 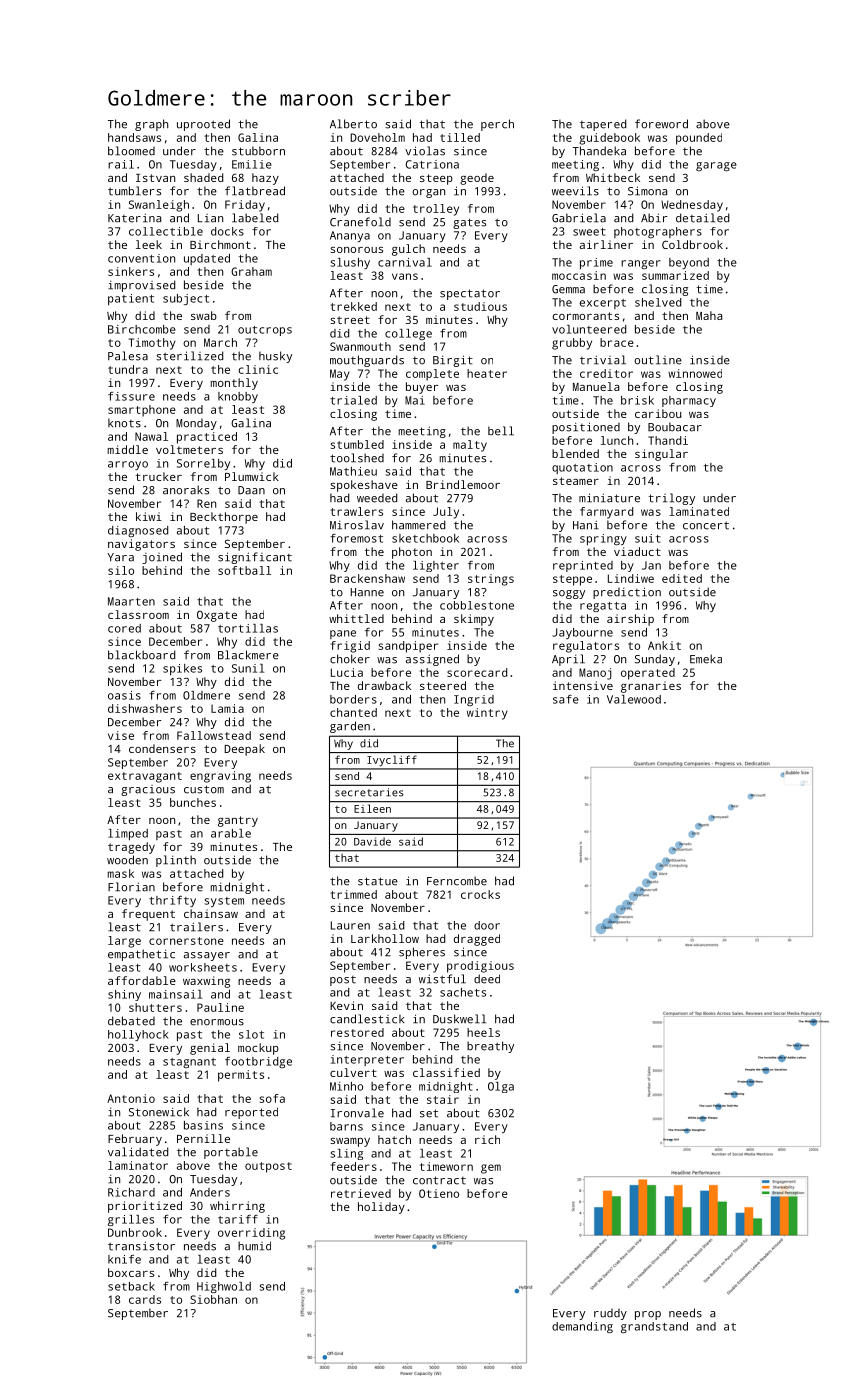 What do you see at coordinates (439, 1193) in the document?
I see `Otieno` at bounding box center [439, 1193].
